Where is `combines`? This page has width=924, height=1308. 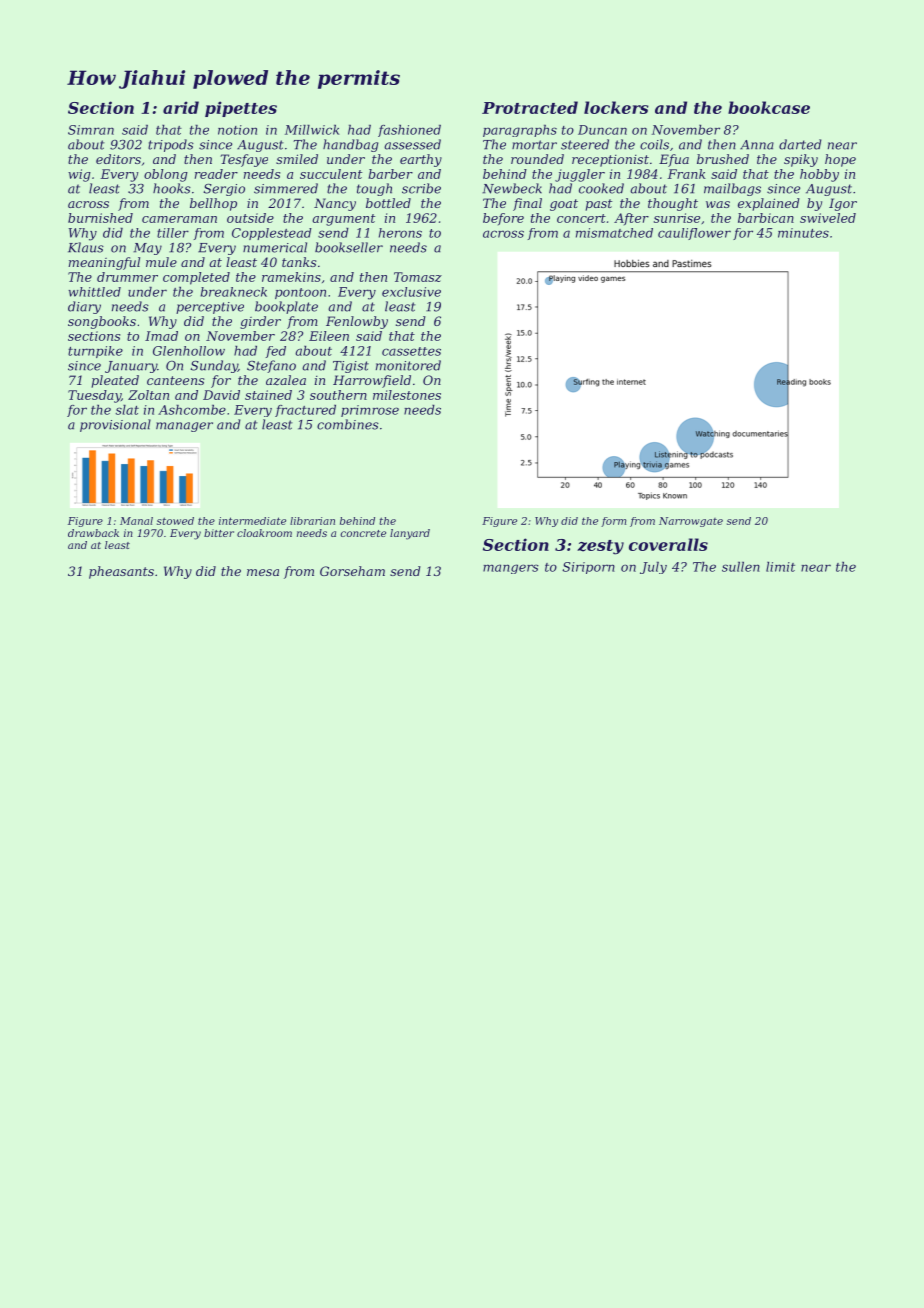 combines is located at coordinates (348, 424).
